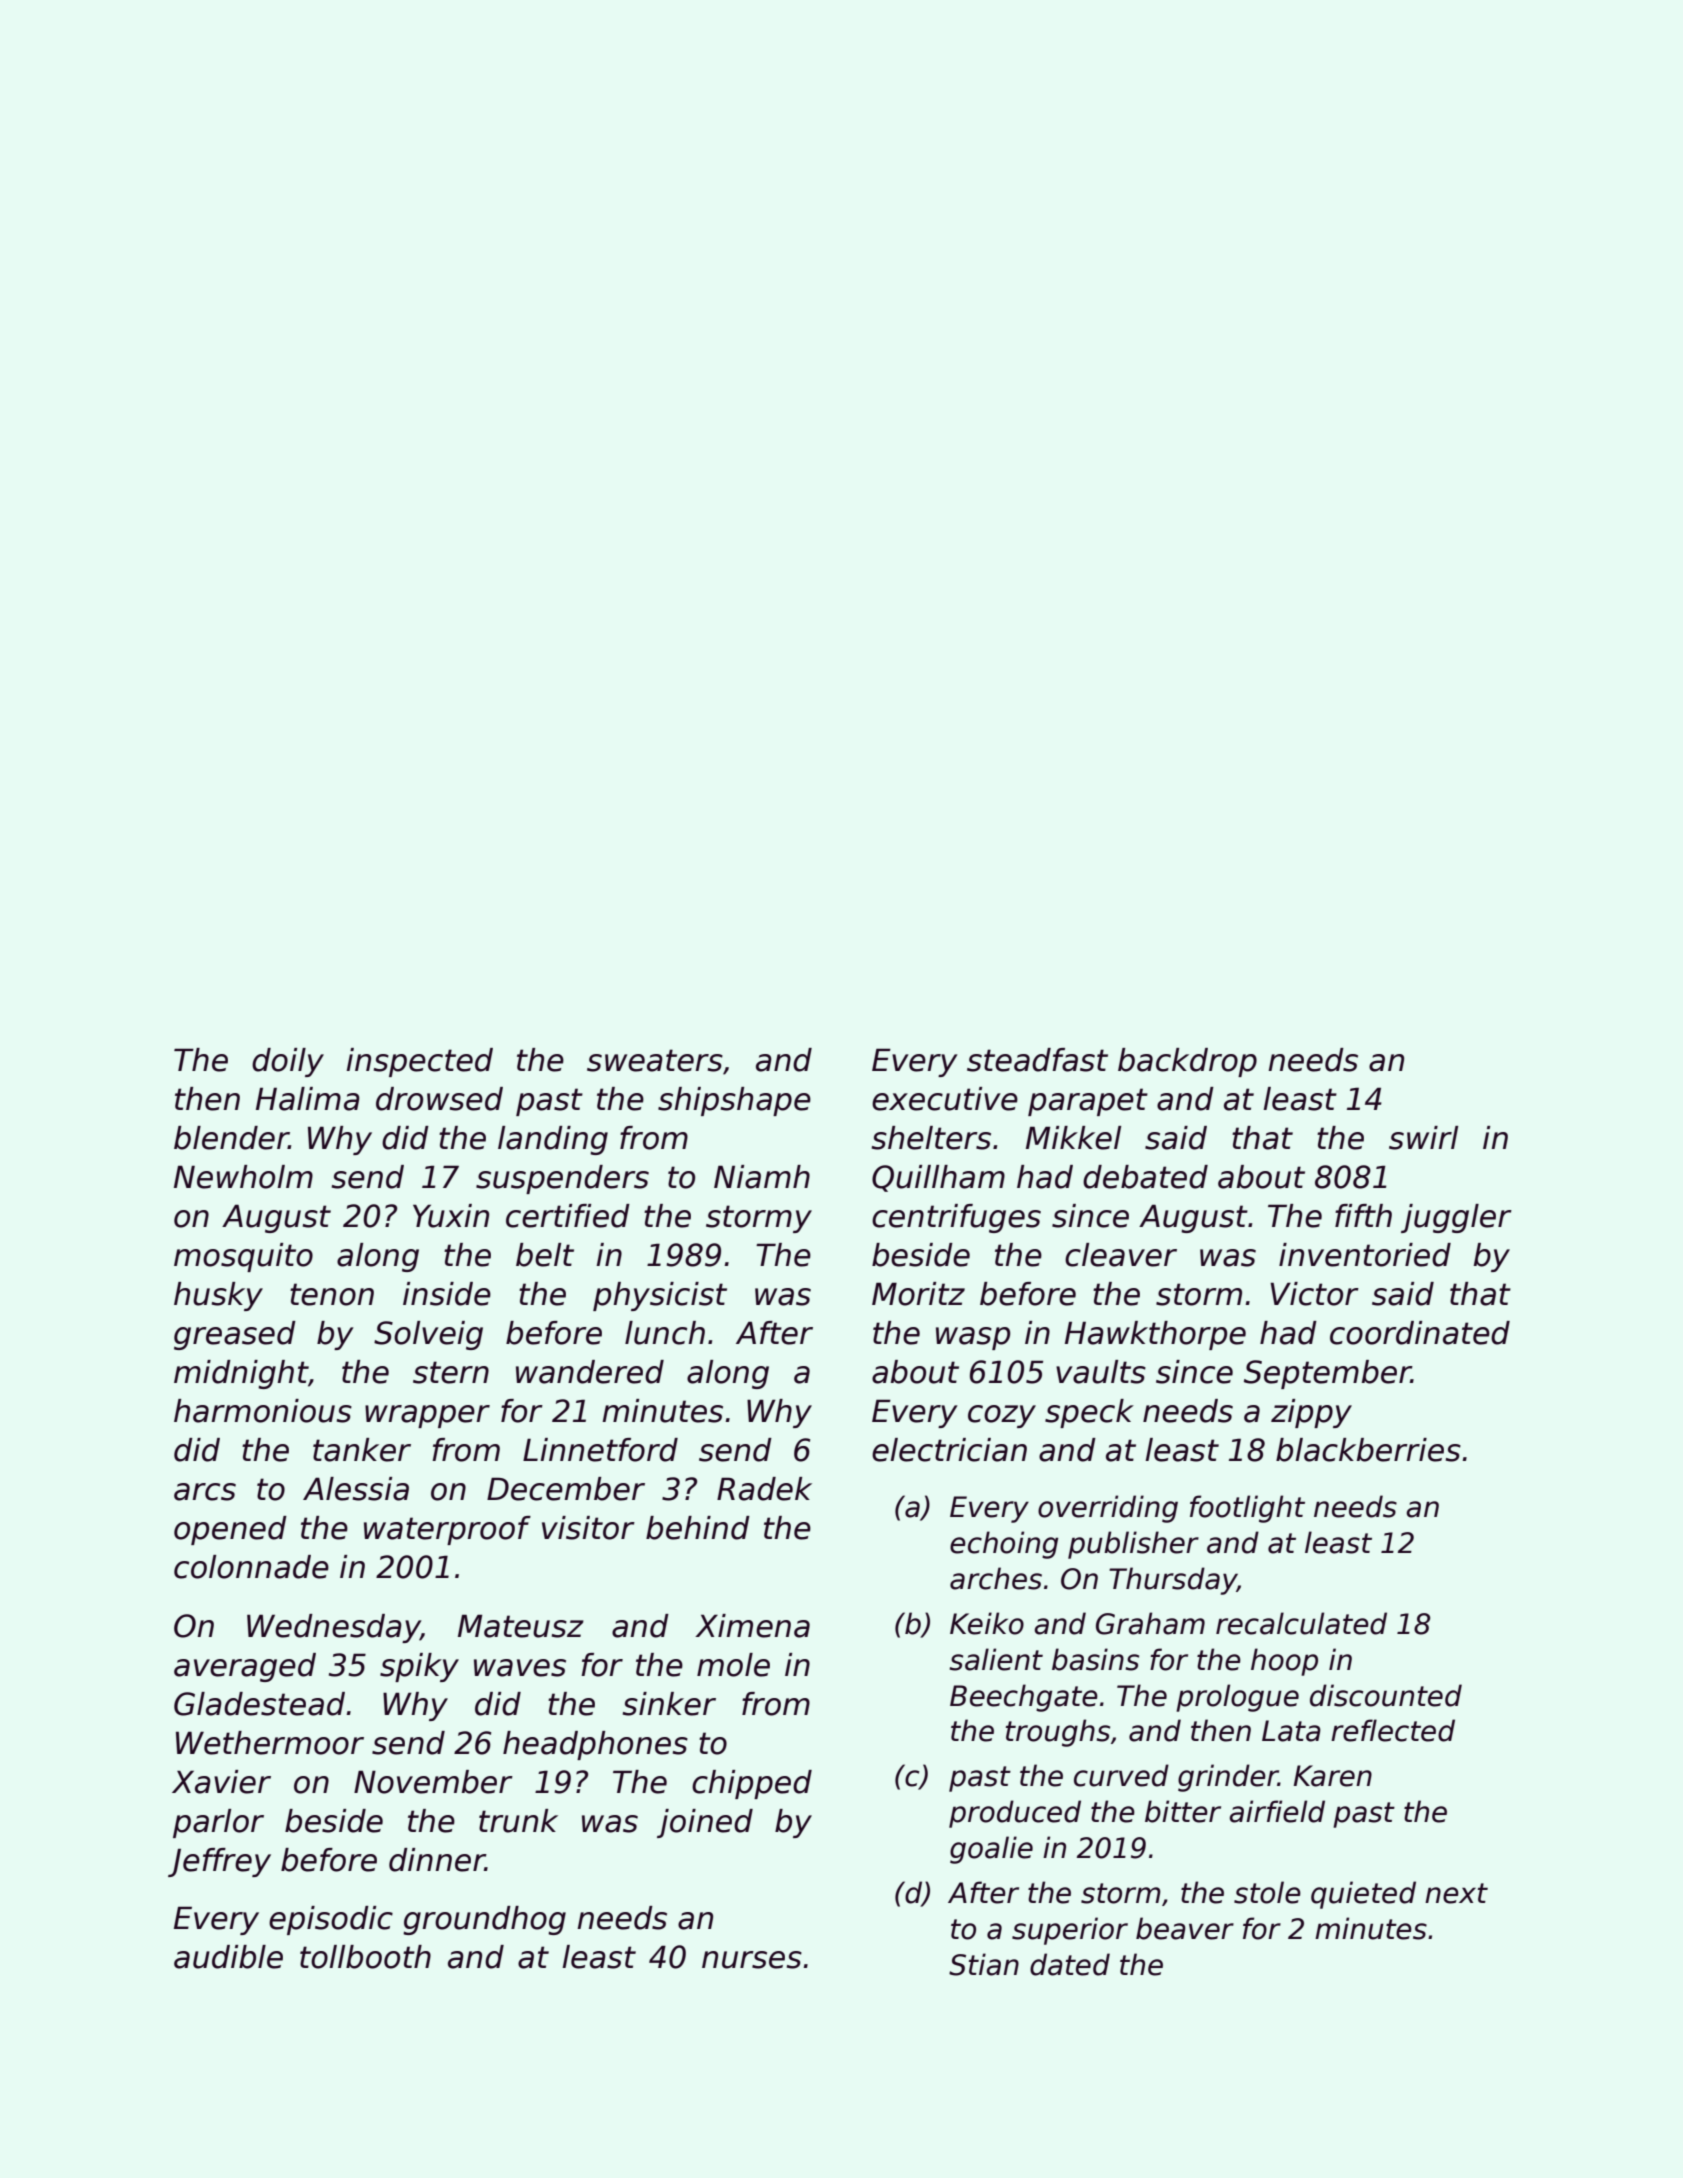 Image resolution: width=1683 pixels, height=2178 pixels. Describe the element at coordinates (219, 1862) in the image. I see `Jeffrey` at that location.
